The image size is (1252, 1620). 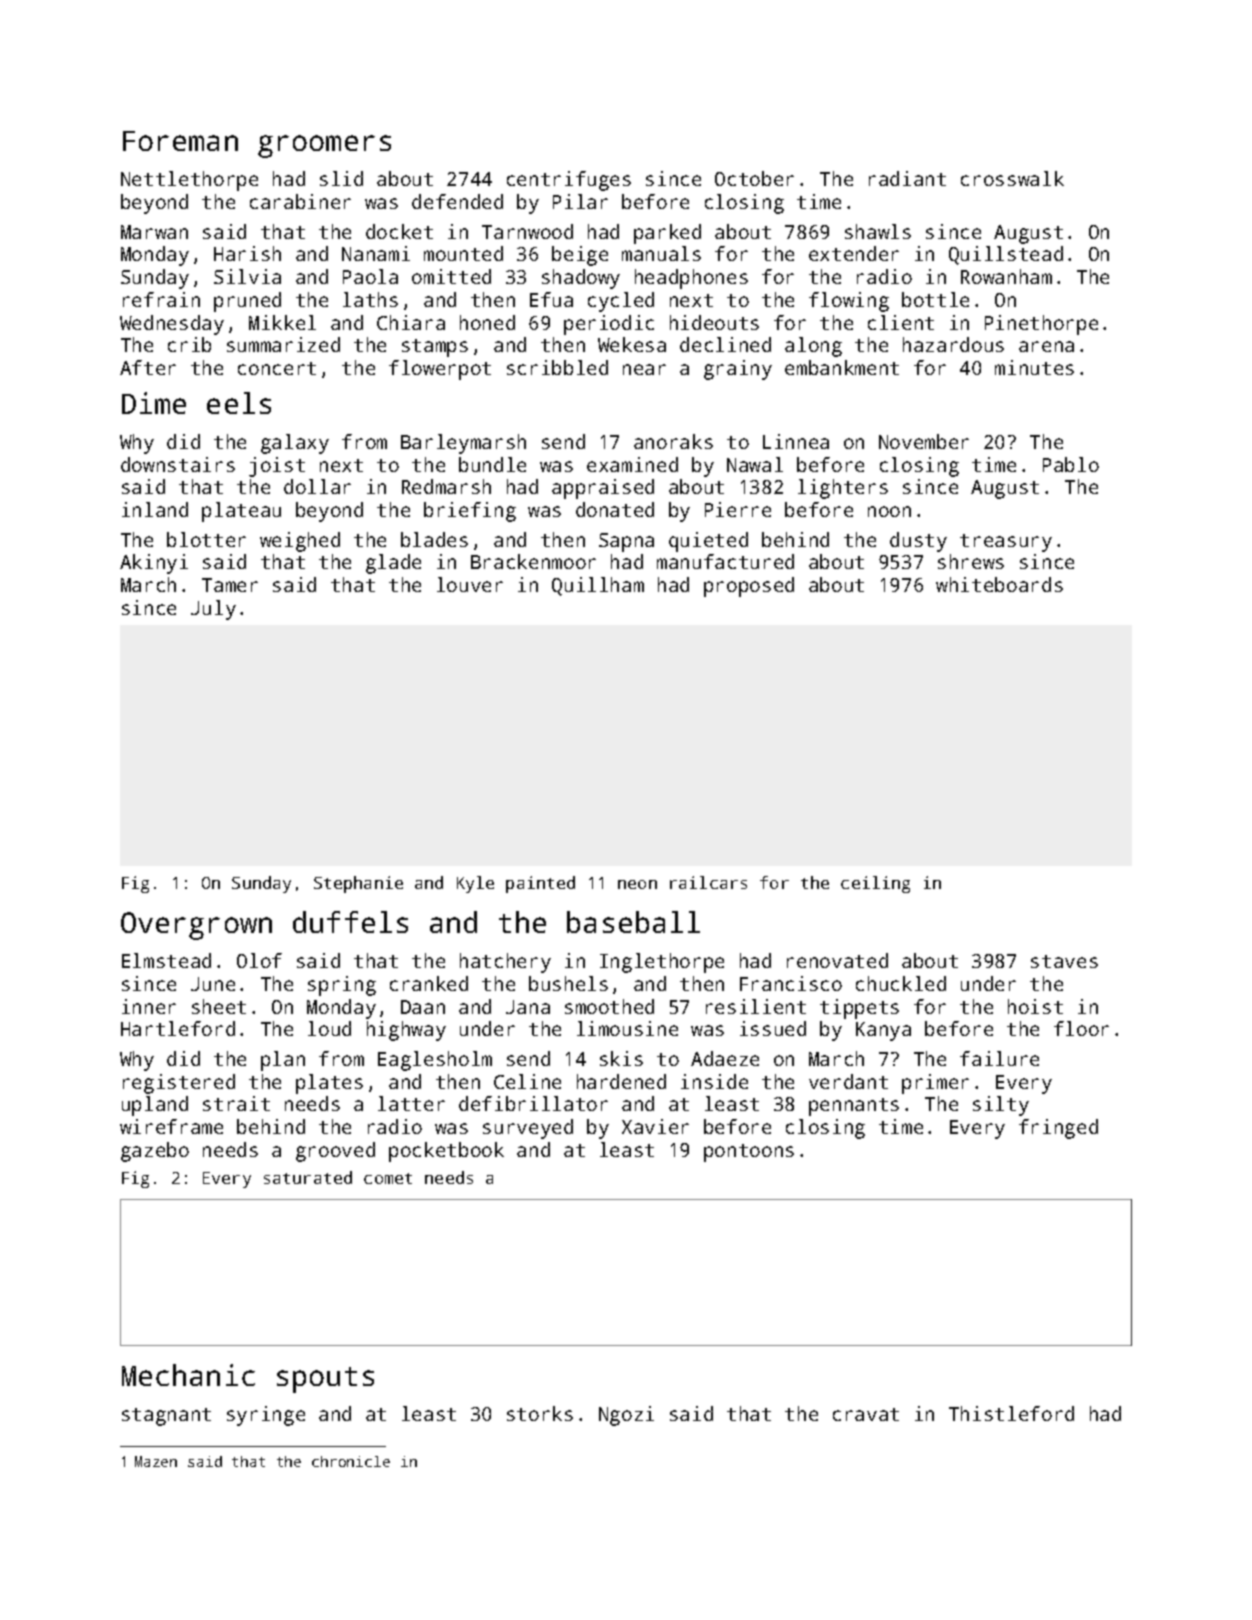 What do you see at coordinates (889, 511) in the screenshot?
I see `noon` at bounding box center [889, 511].
